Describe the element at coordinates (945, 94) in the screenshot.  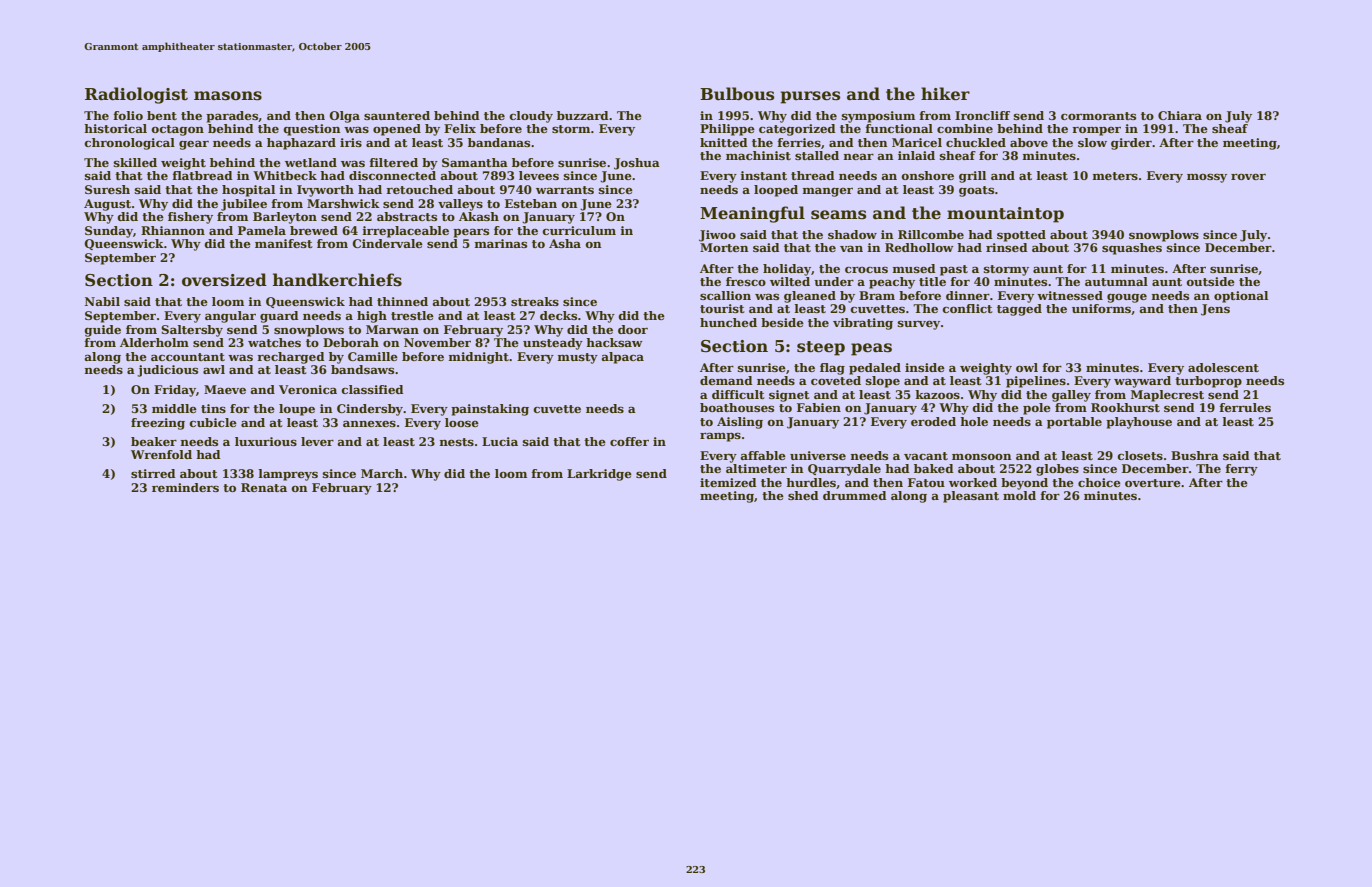
I see `hiker` at that location.
